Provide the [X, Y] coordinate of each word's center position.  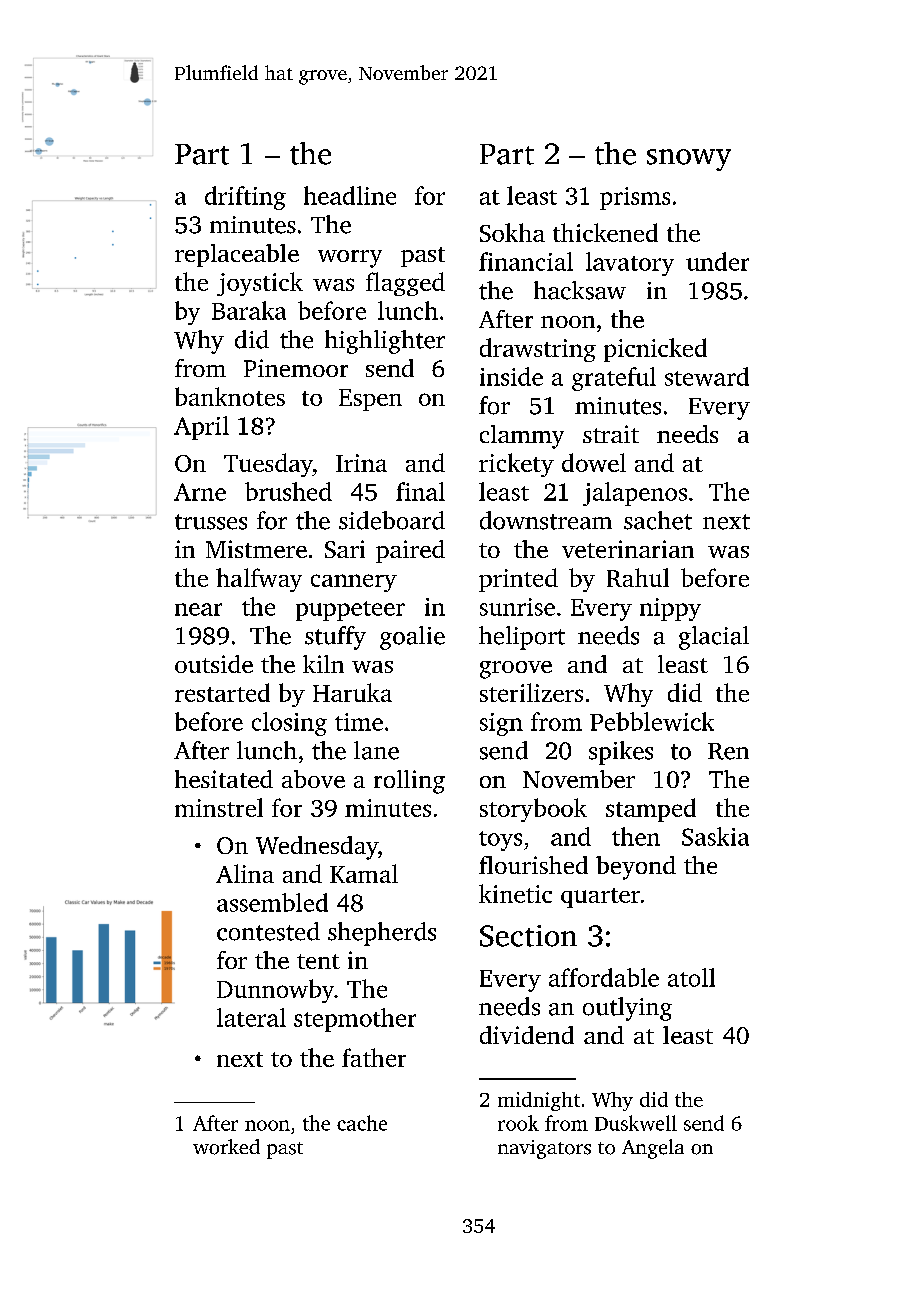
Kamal [364, 873]
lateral [251, 1017]
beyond [636, 868]
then [636, 836]
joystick [260, 284]
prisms [635, 198]
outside [214, 664]
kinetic [515, 893]
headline [350, 195]
